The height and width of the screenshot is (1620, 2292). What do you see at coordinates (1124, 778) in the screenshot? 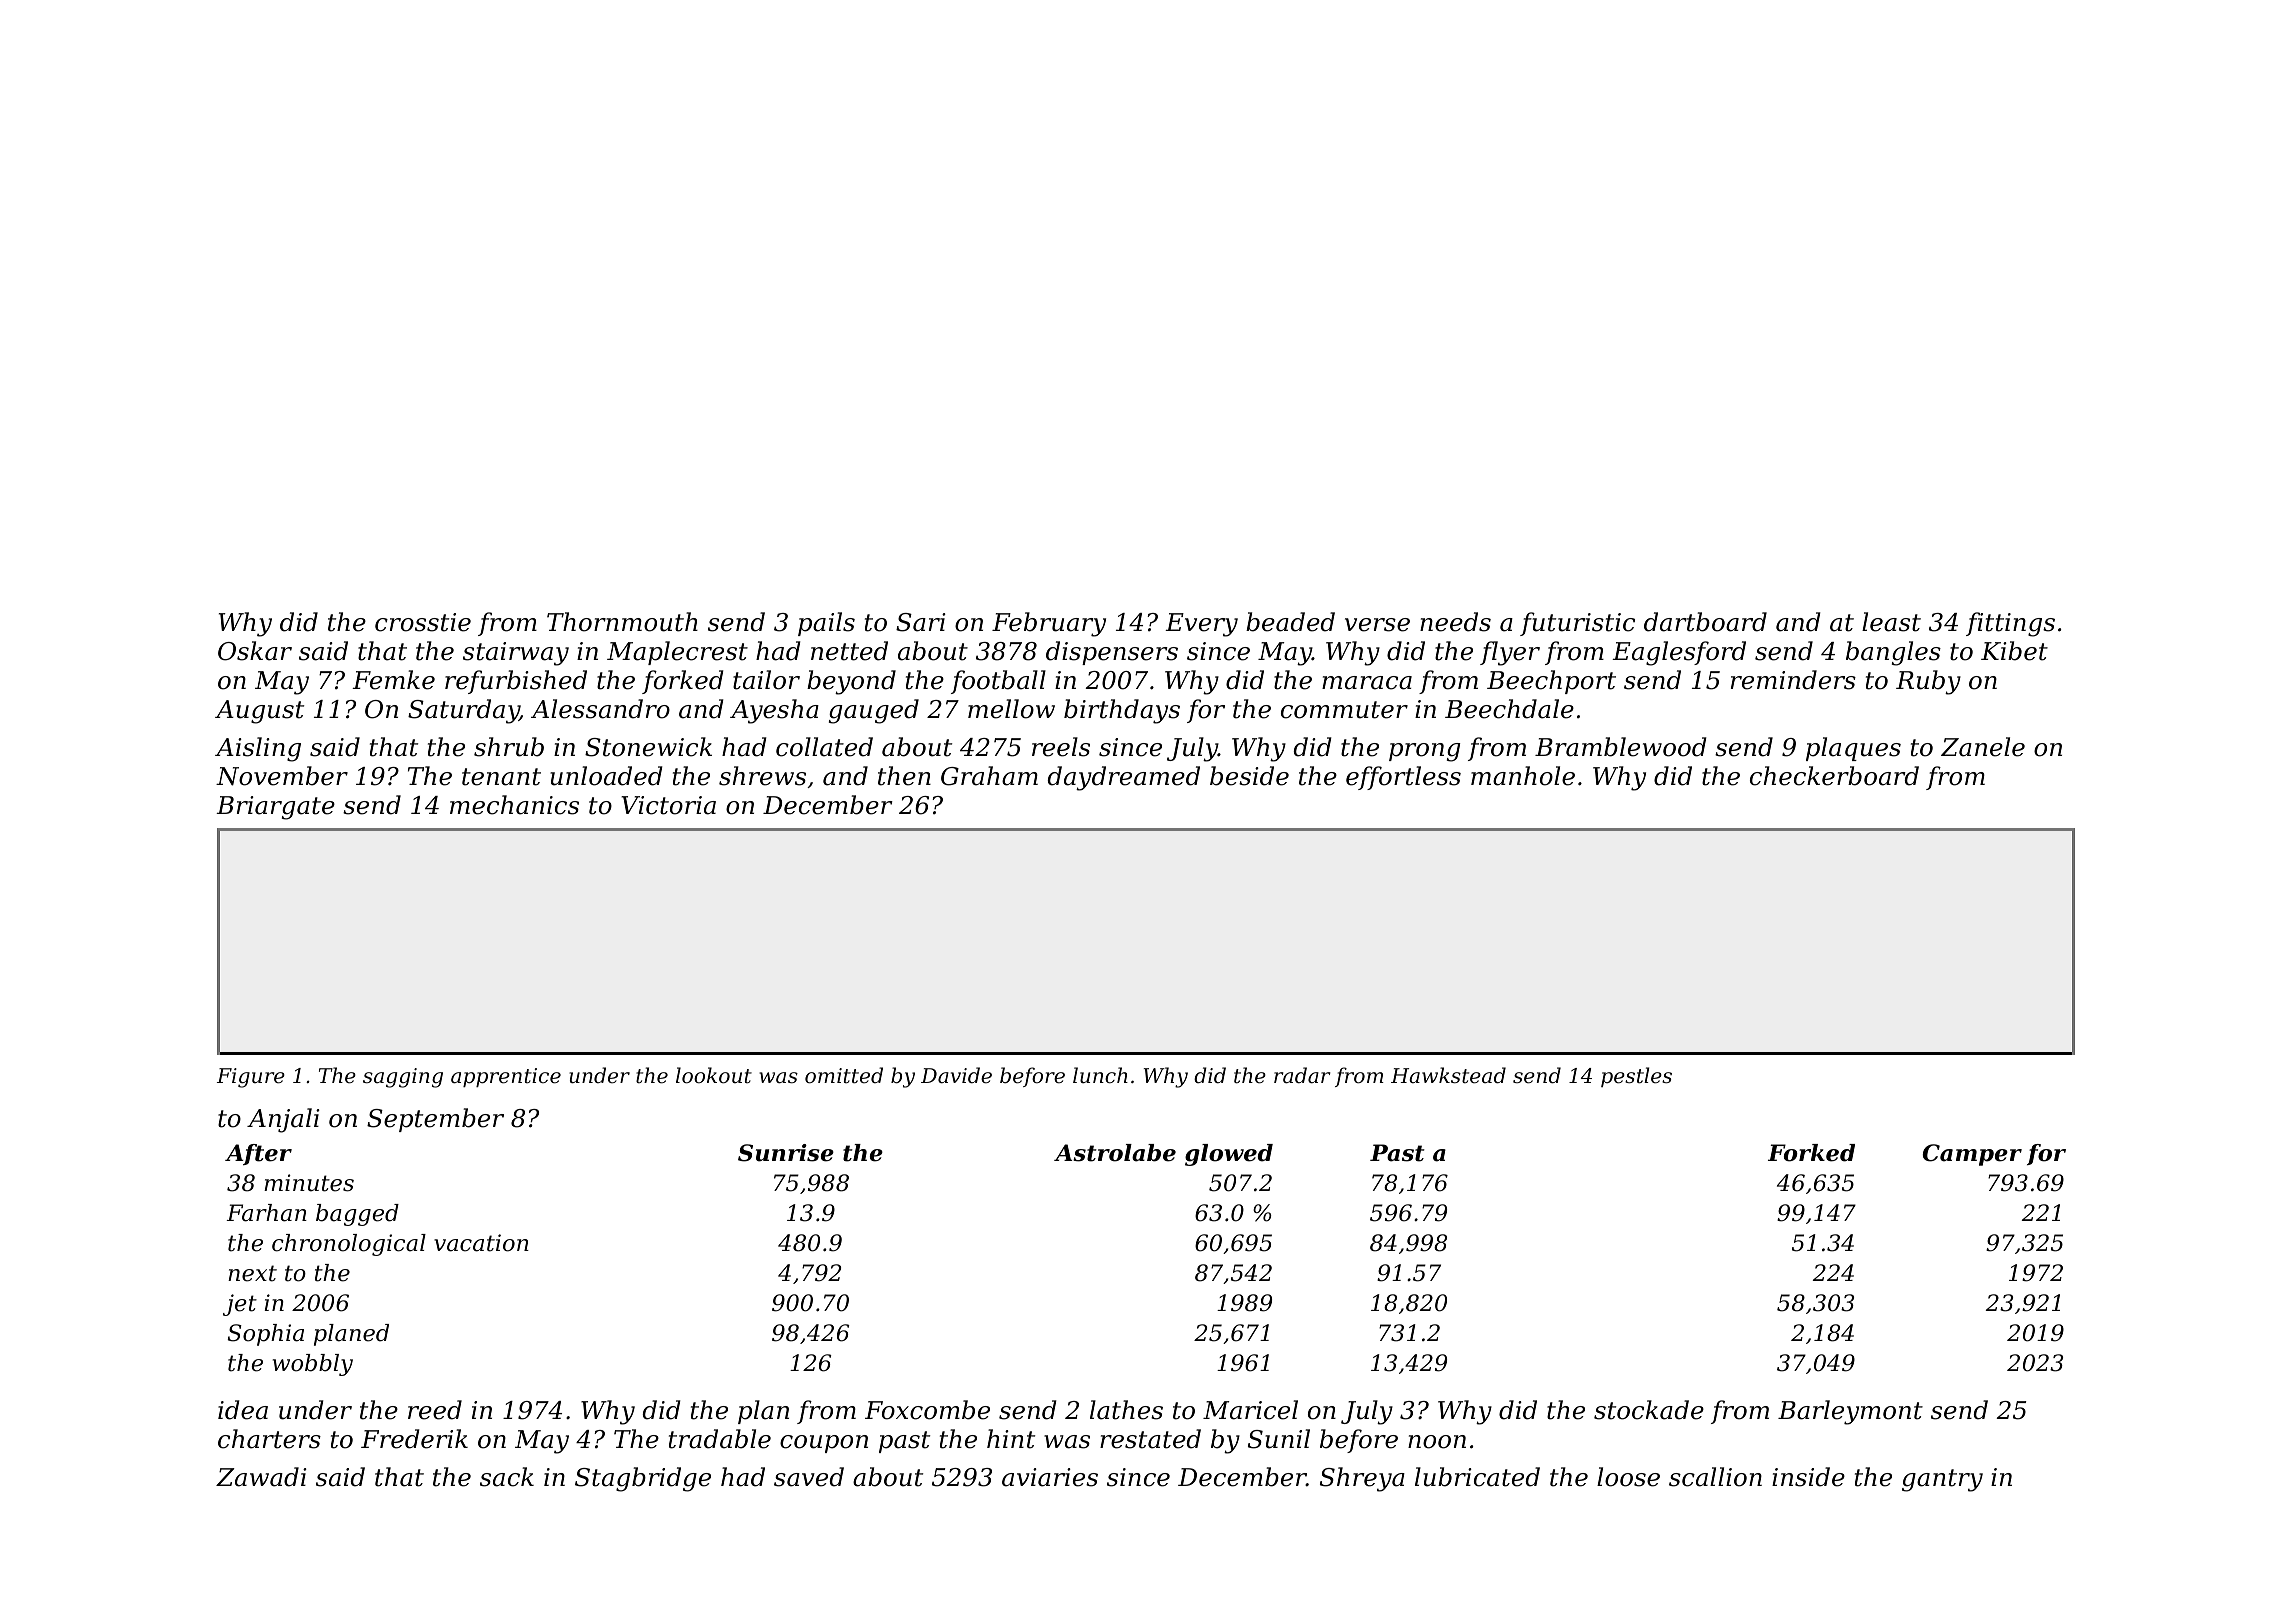
I see `daydreamed` at bounding box center [1124, 778].
